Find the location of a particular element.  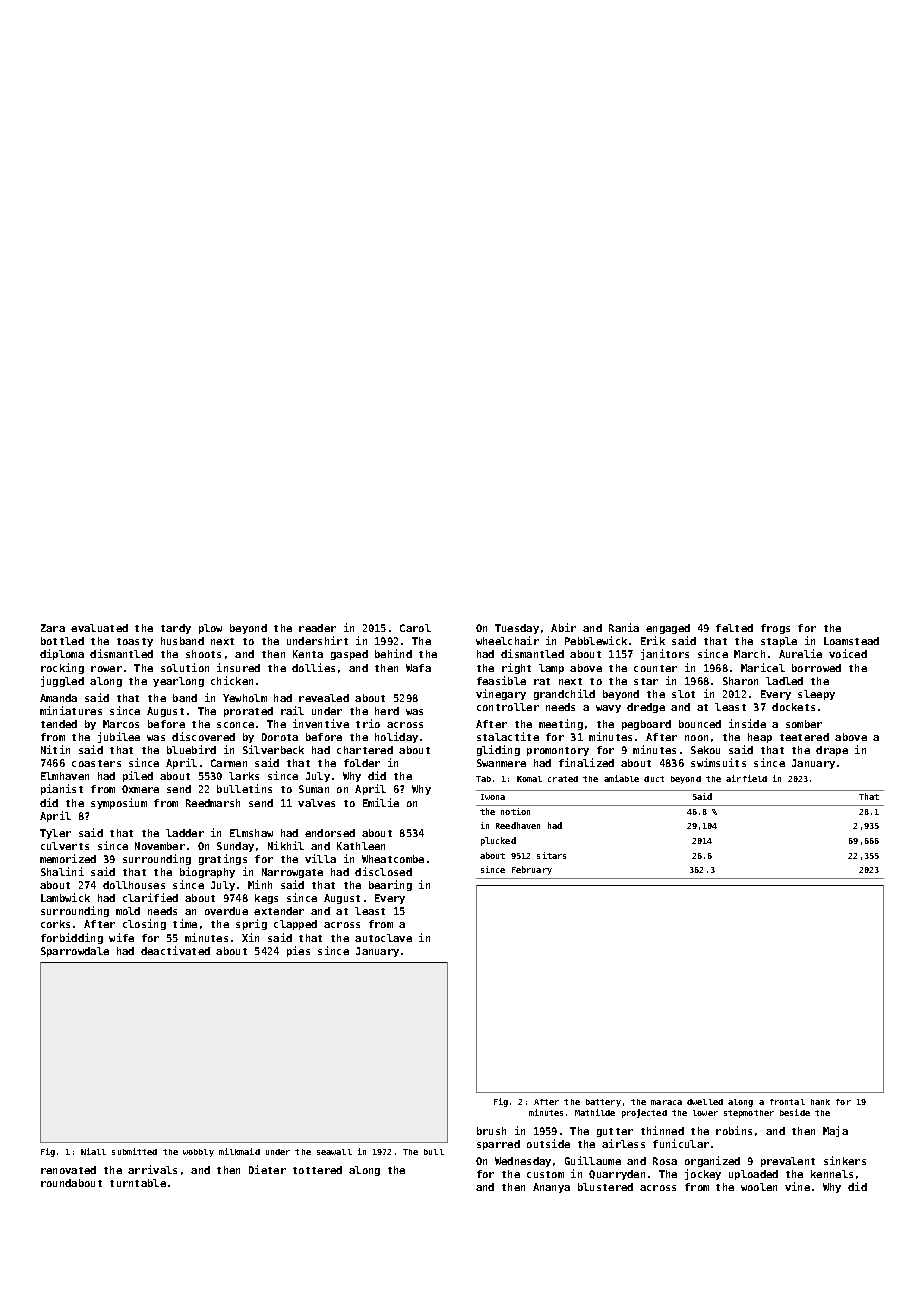

airfield is located at coordinates (746, 778).
